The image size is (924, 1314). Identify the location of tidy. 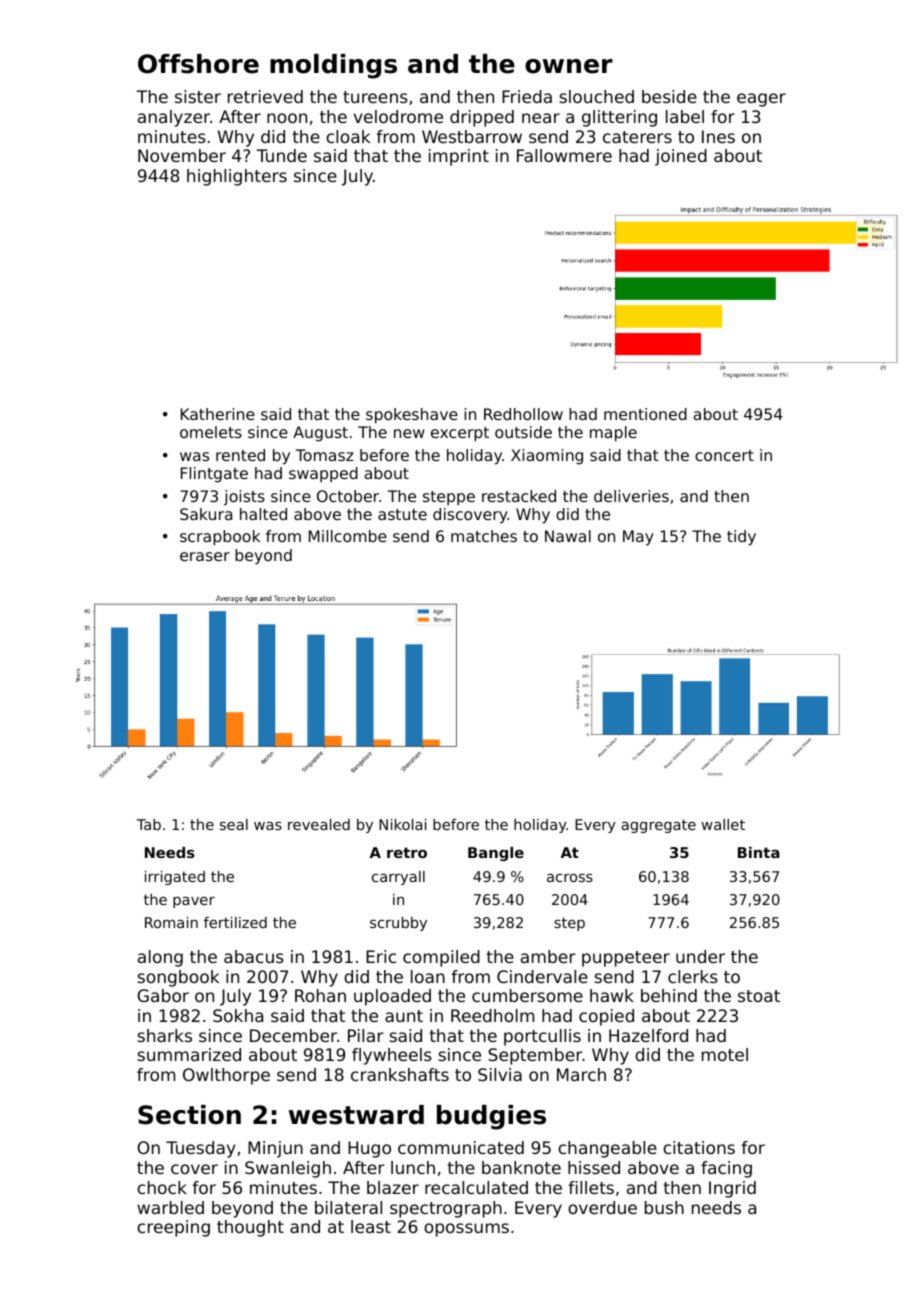
(741, 538).
